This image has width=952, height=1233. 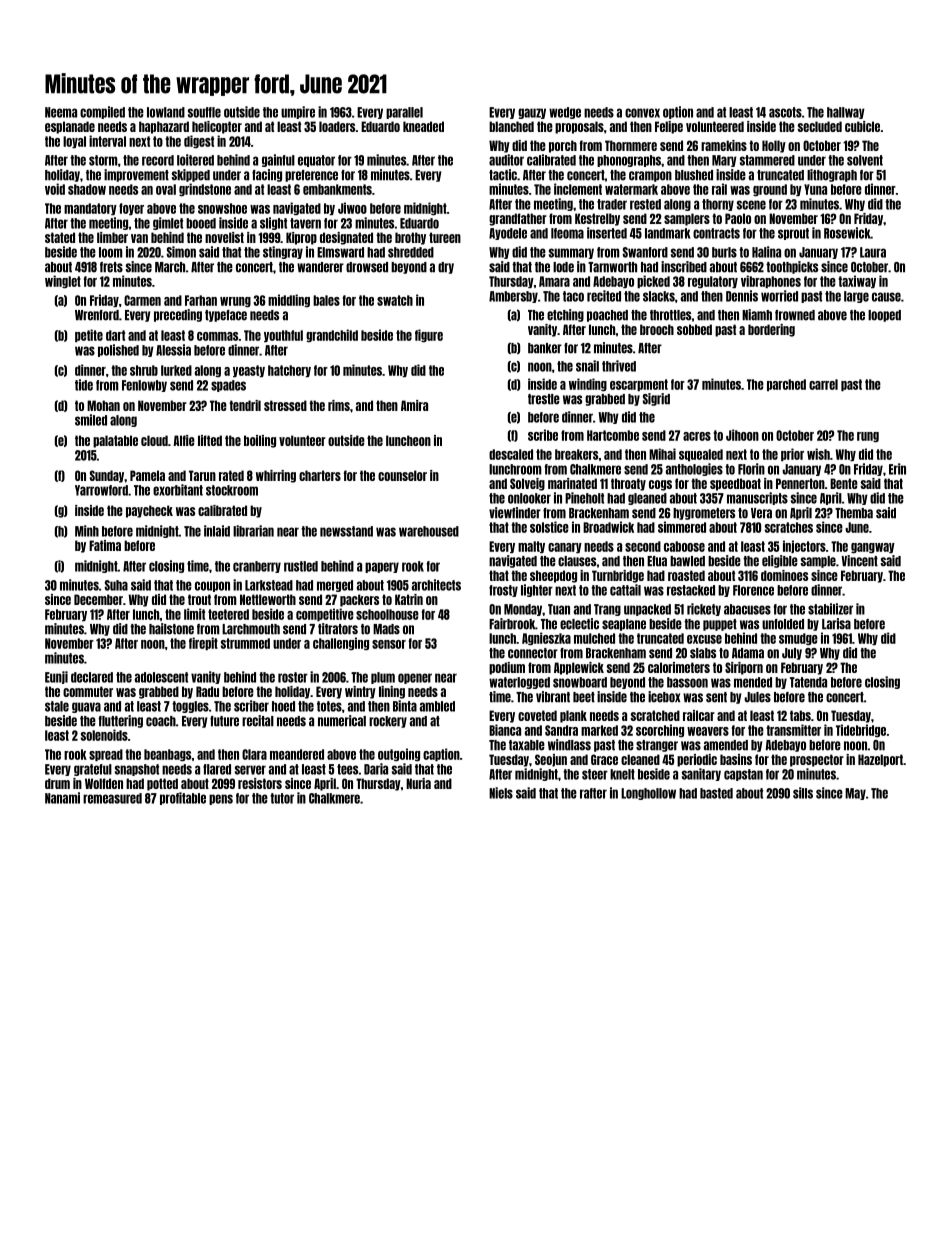 What do you see at coordinates (167, 755) in the image?
I see `beanbags` at bounding box center [167, 755].
